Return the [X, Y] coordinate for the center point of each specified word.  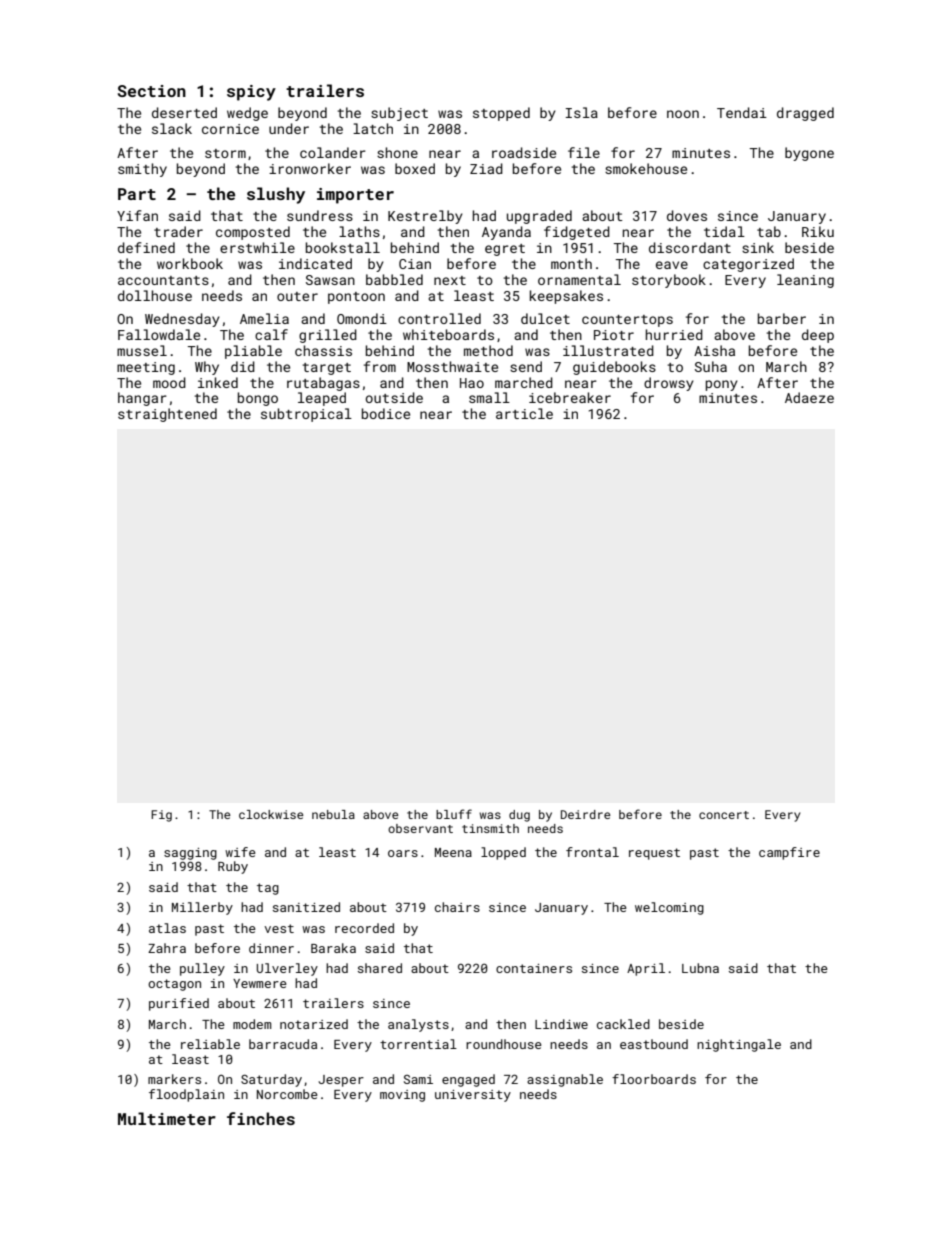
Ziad [486, 168]
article [524, 413]
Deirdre [586, 814]
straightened [167, 415]
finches [261, 1118]
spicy [251, 93]
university [473, 1096]
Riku [818, 231]
